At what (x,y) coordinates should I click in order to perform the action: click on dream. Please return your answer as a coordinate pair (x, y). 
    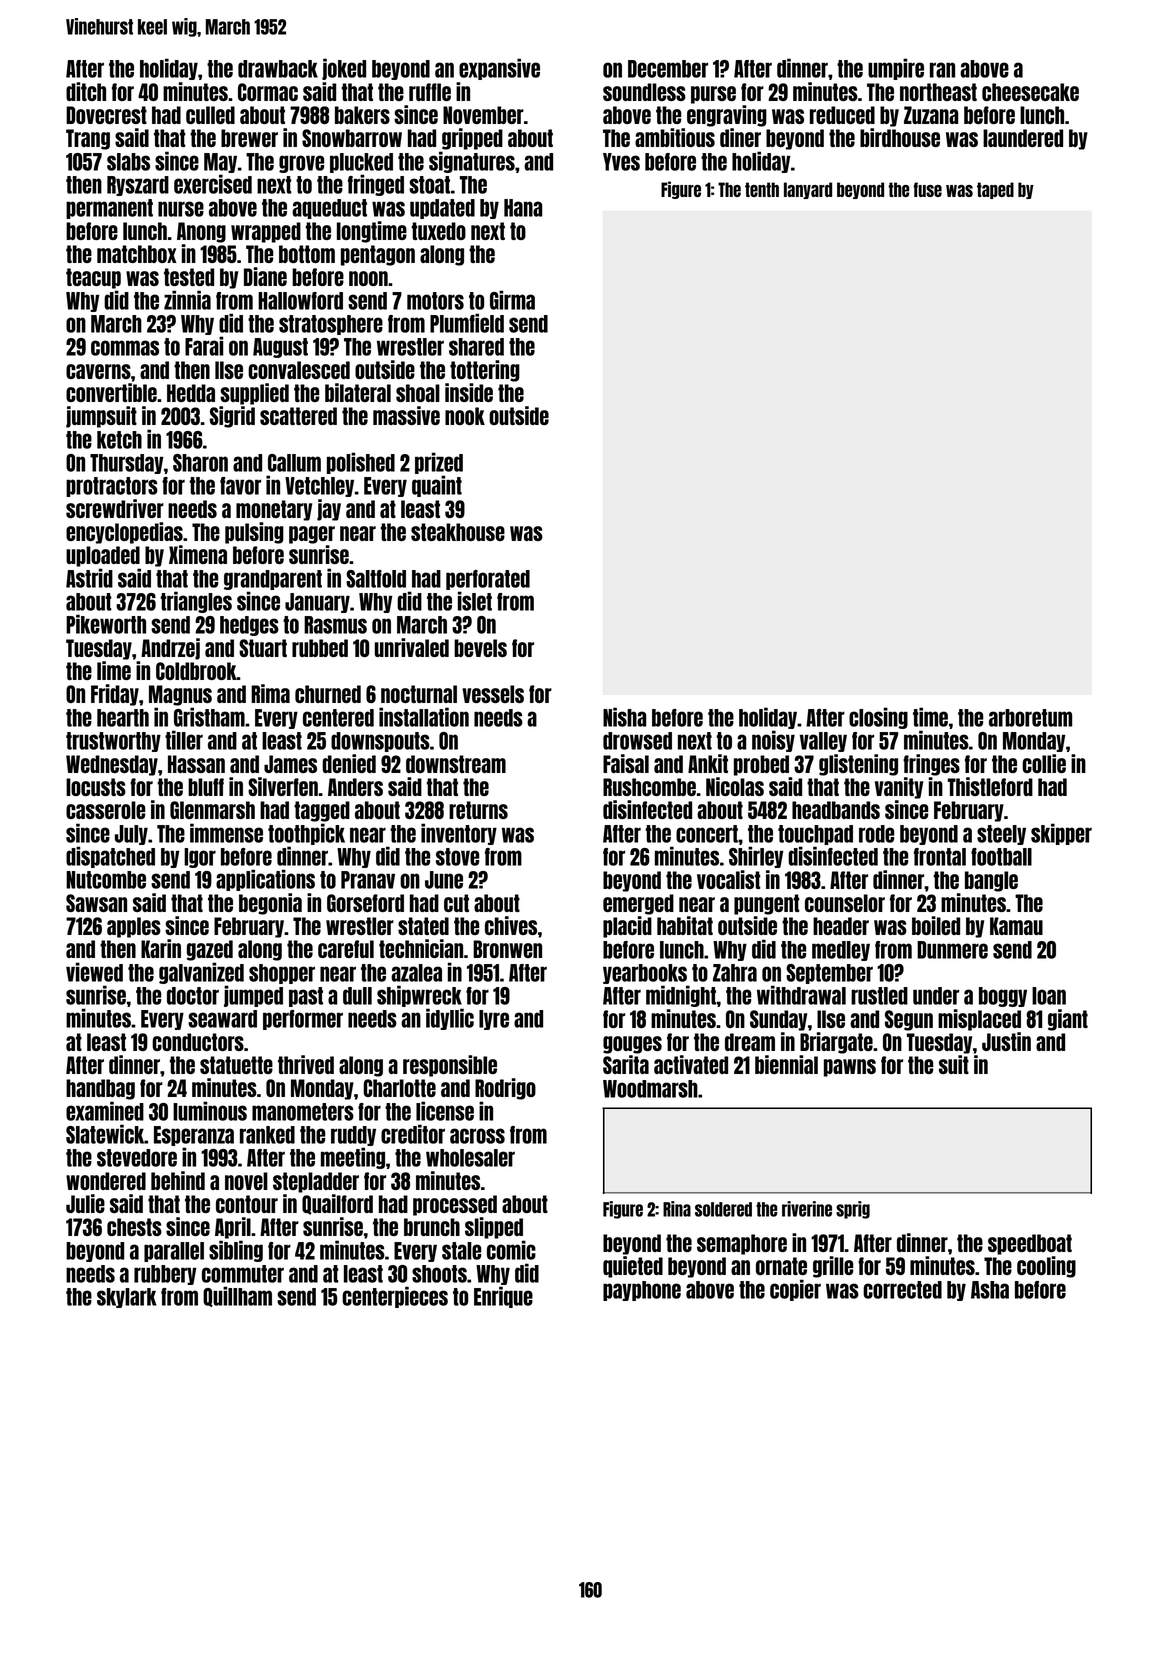
    Looking at the image, I should click on (750, 1042).
